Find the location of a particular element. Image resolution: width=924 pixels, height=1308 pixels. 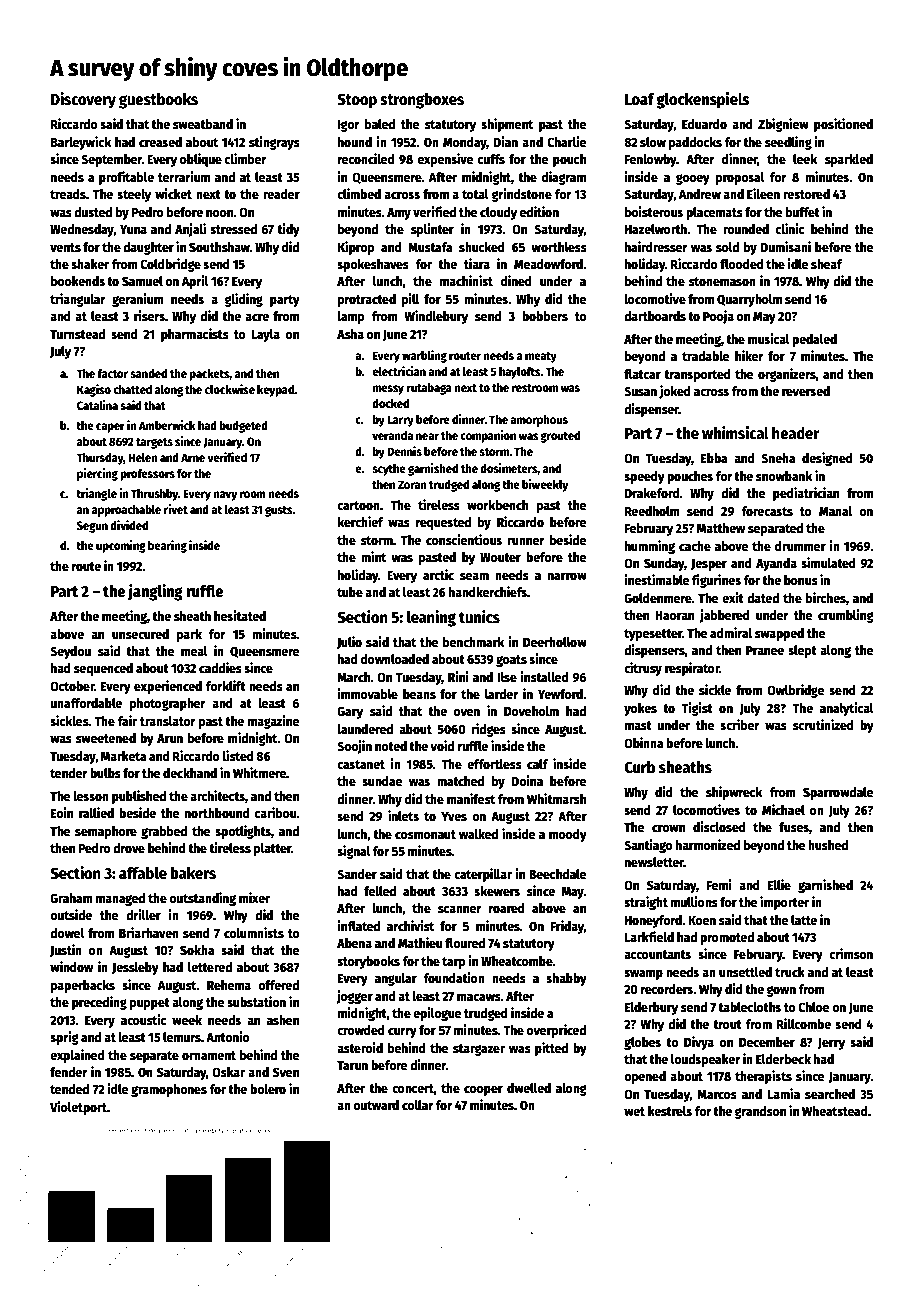

ashen is located at coordinates (283, 1020).
